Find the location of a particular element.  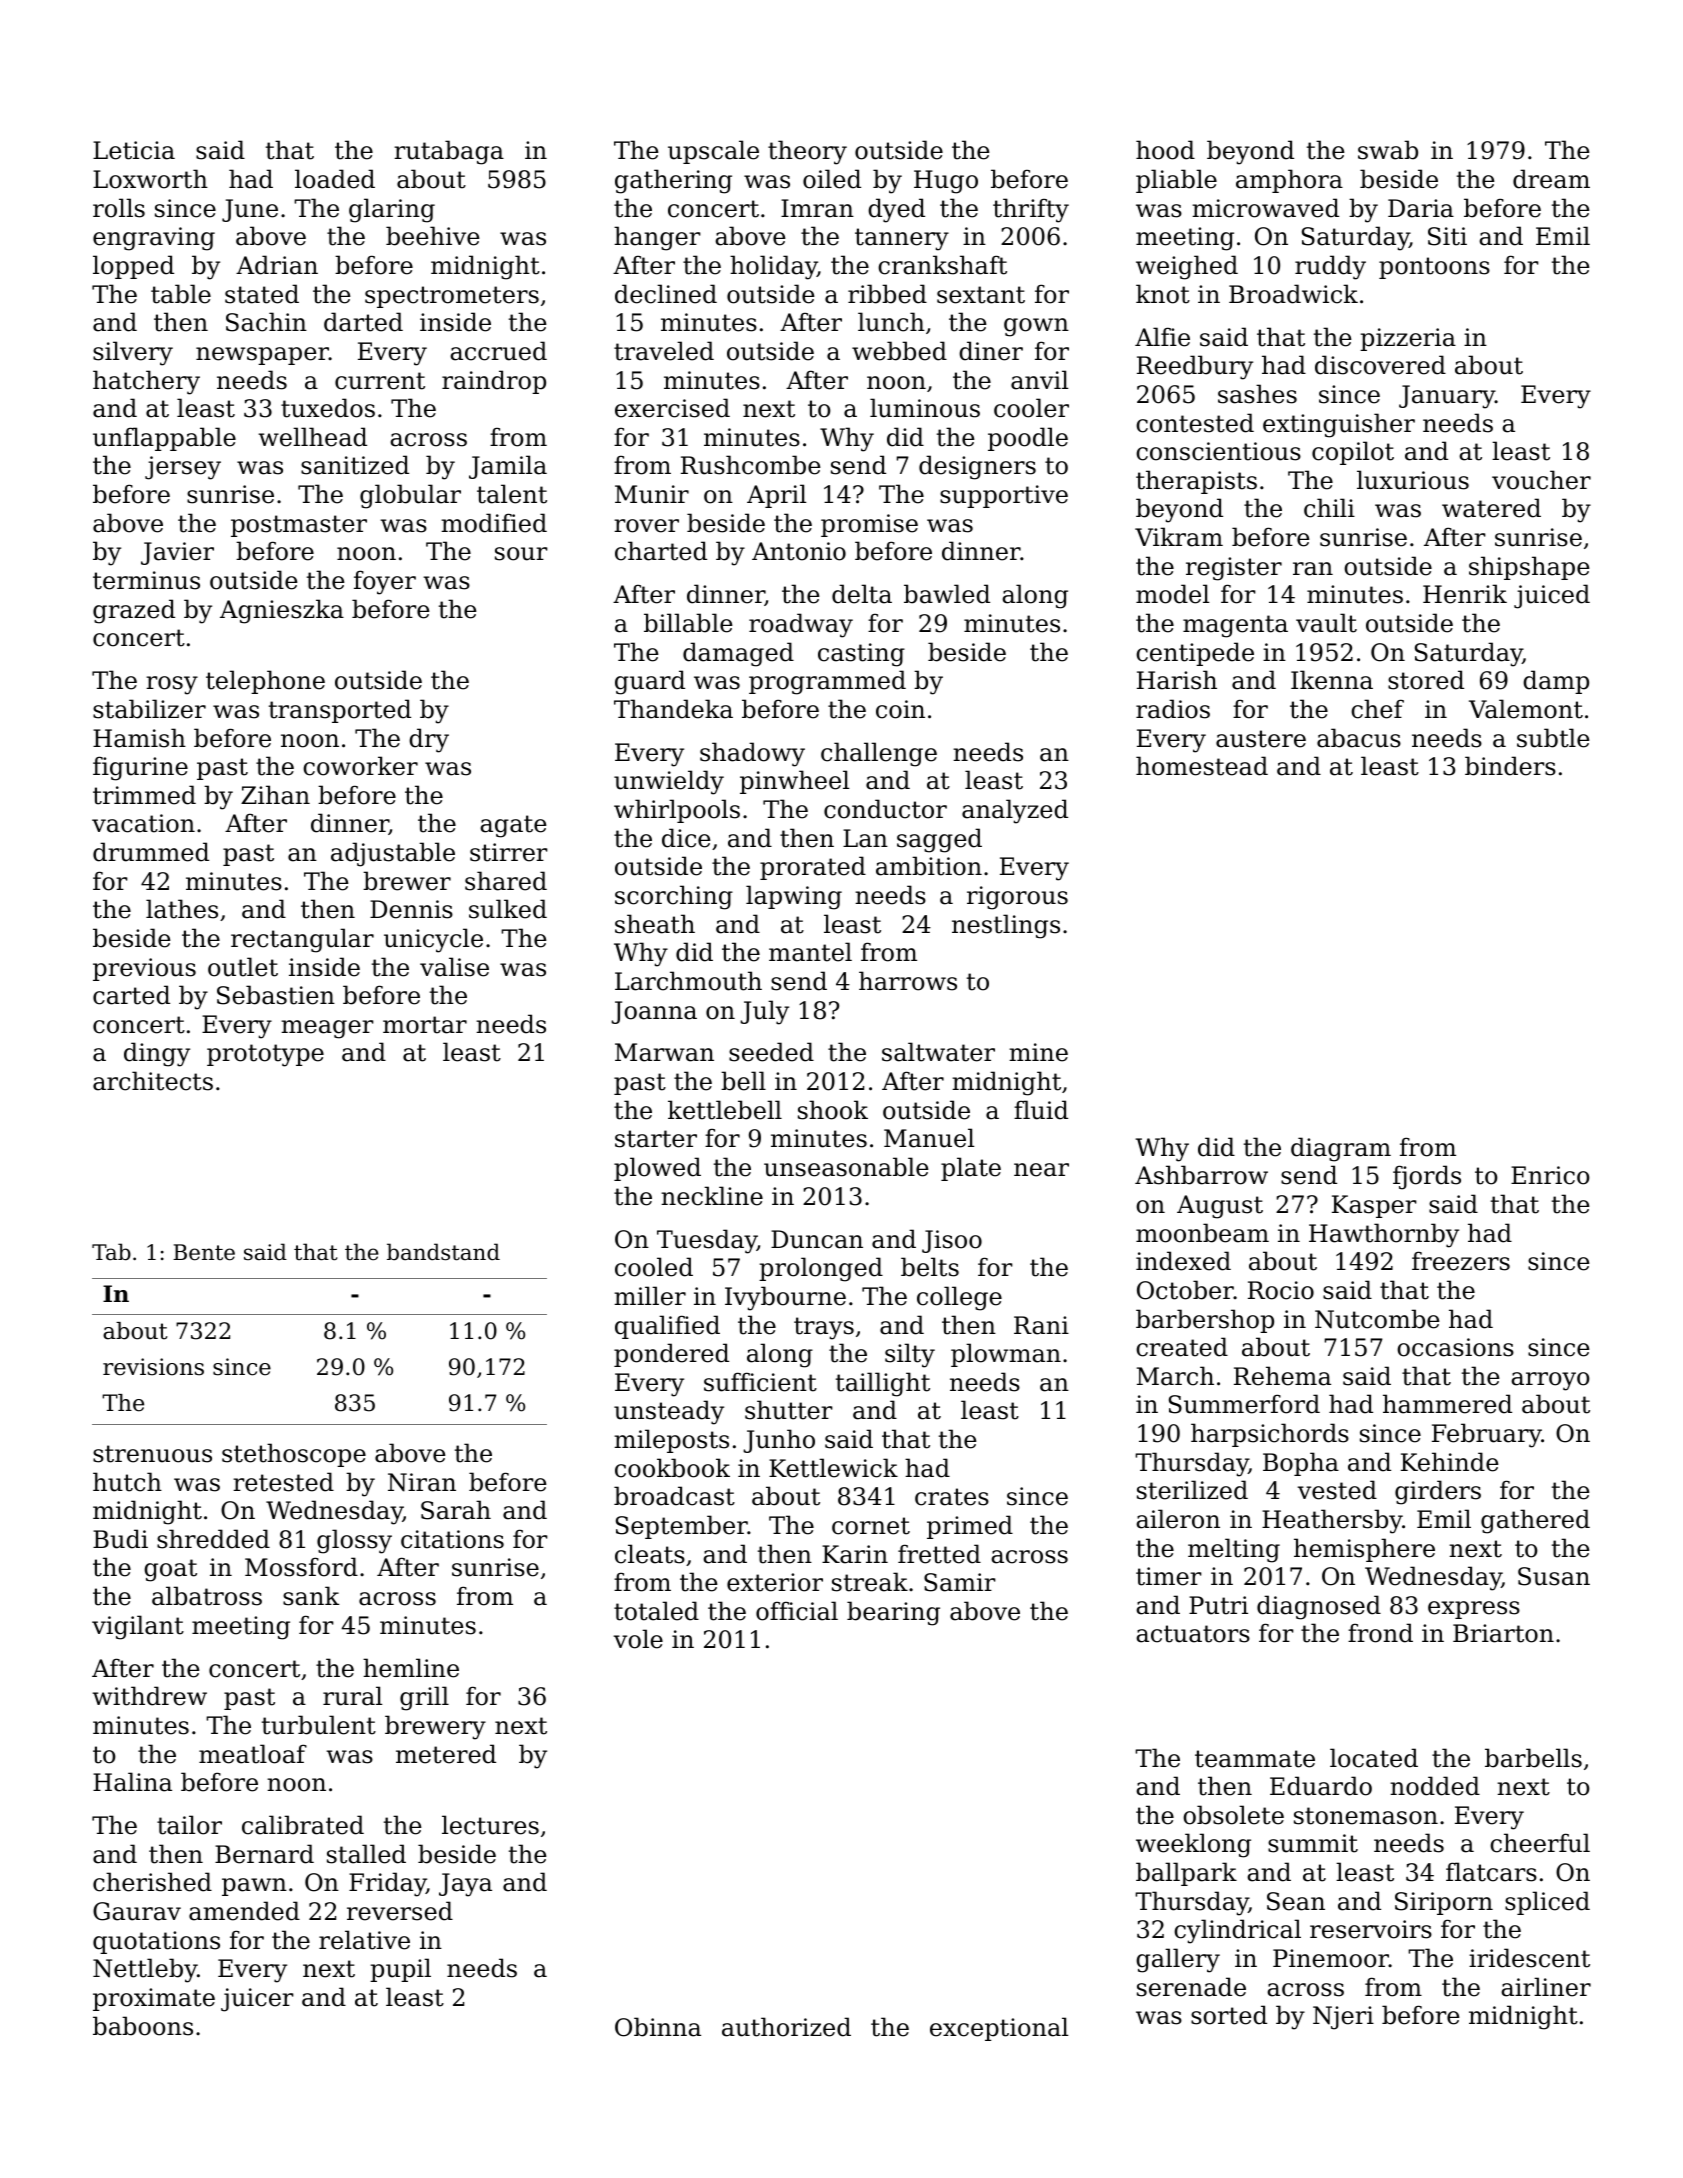

sank is located at coordinates (311, 1596).
